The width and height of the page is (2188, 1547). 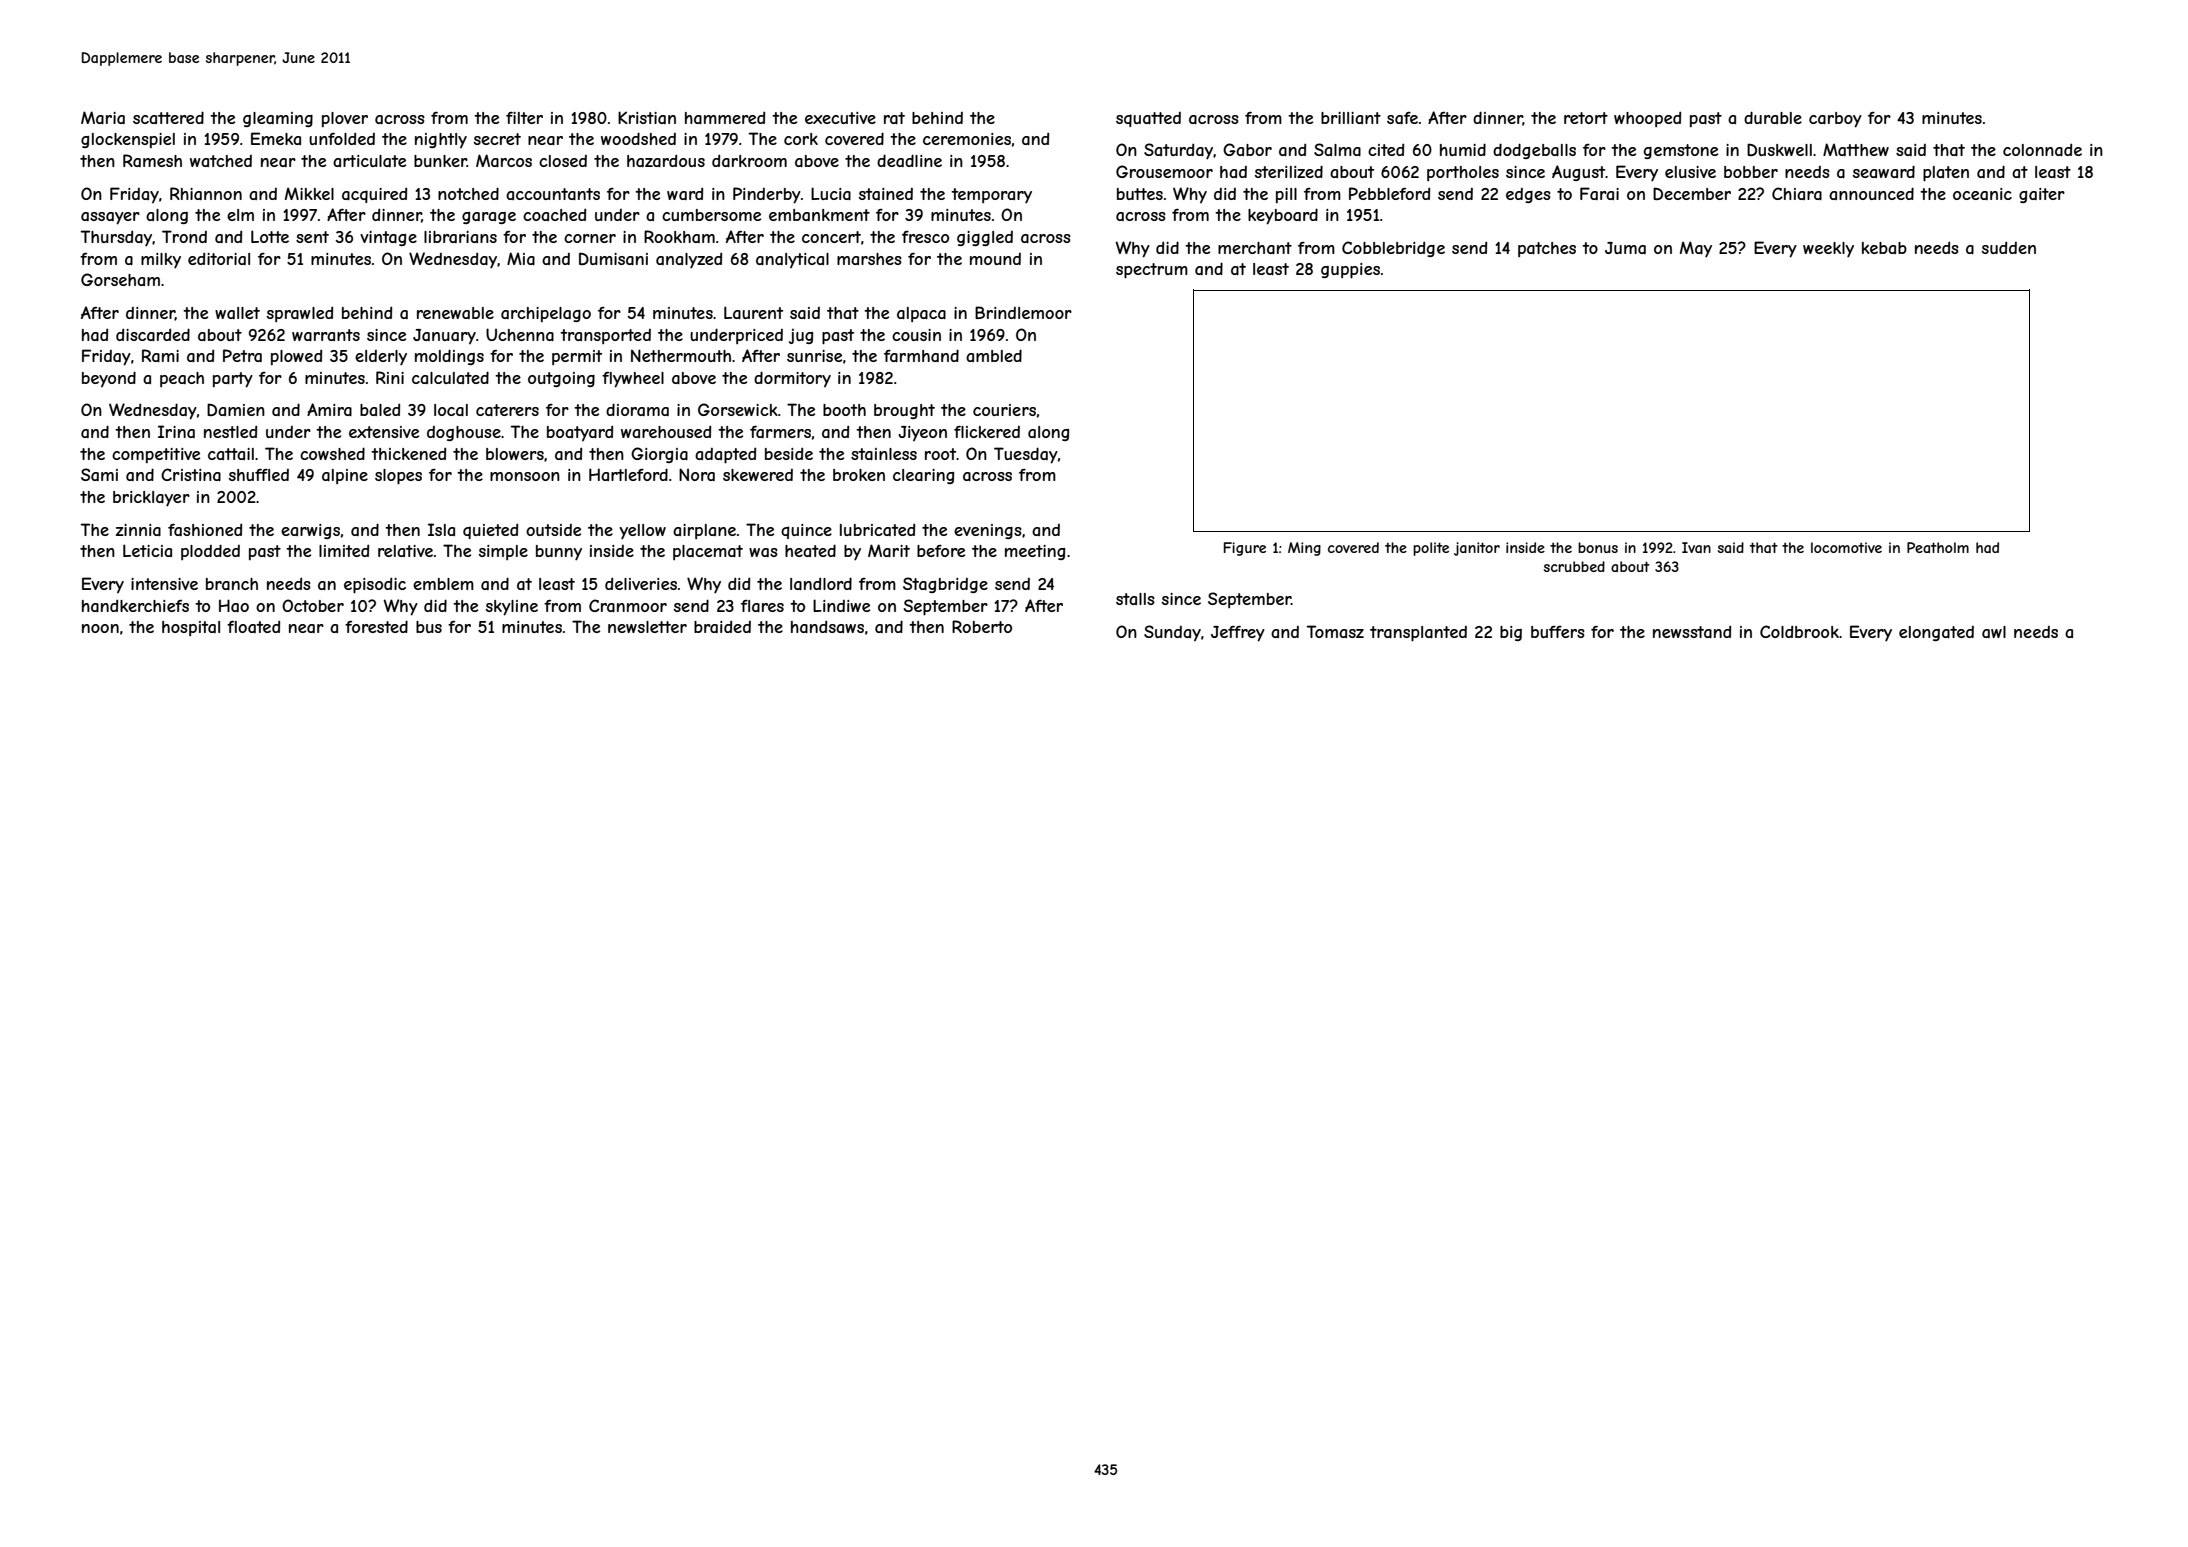 What do you see at coordinates (561, 379) in the page?
I see `outgoing` at bounding box center [561, 379].
